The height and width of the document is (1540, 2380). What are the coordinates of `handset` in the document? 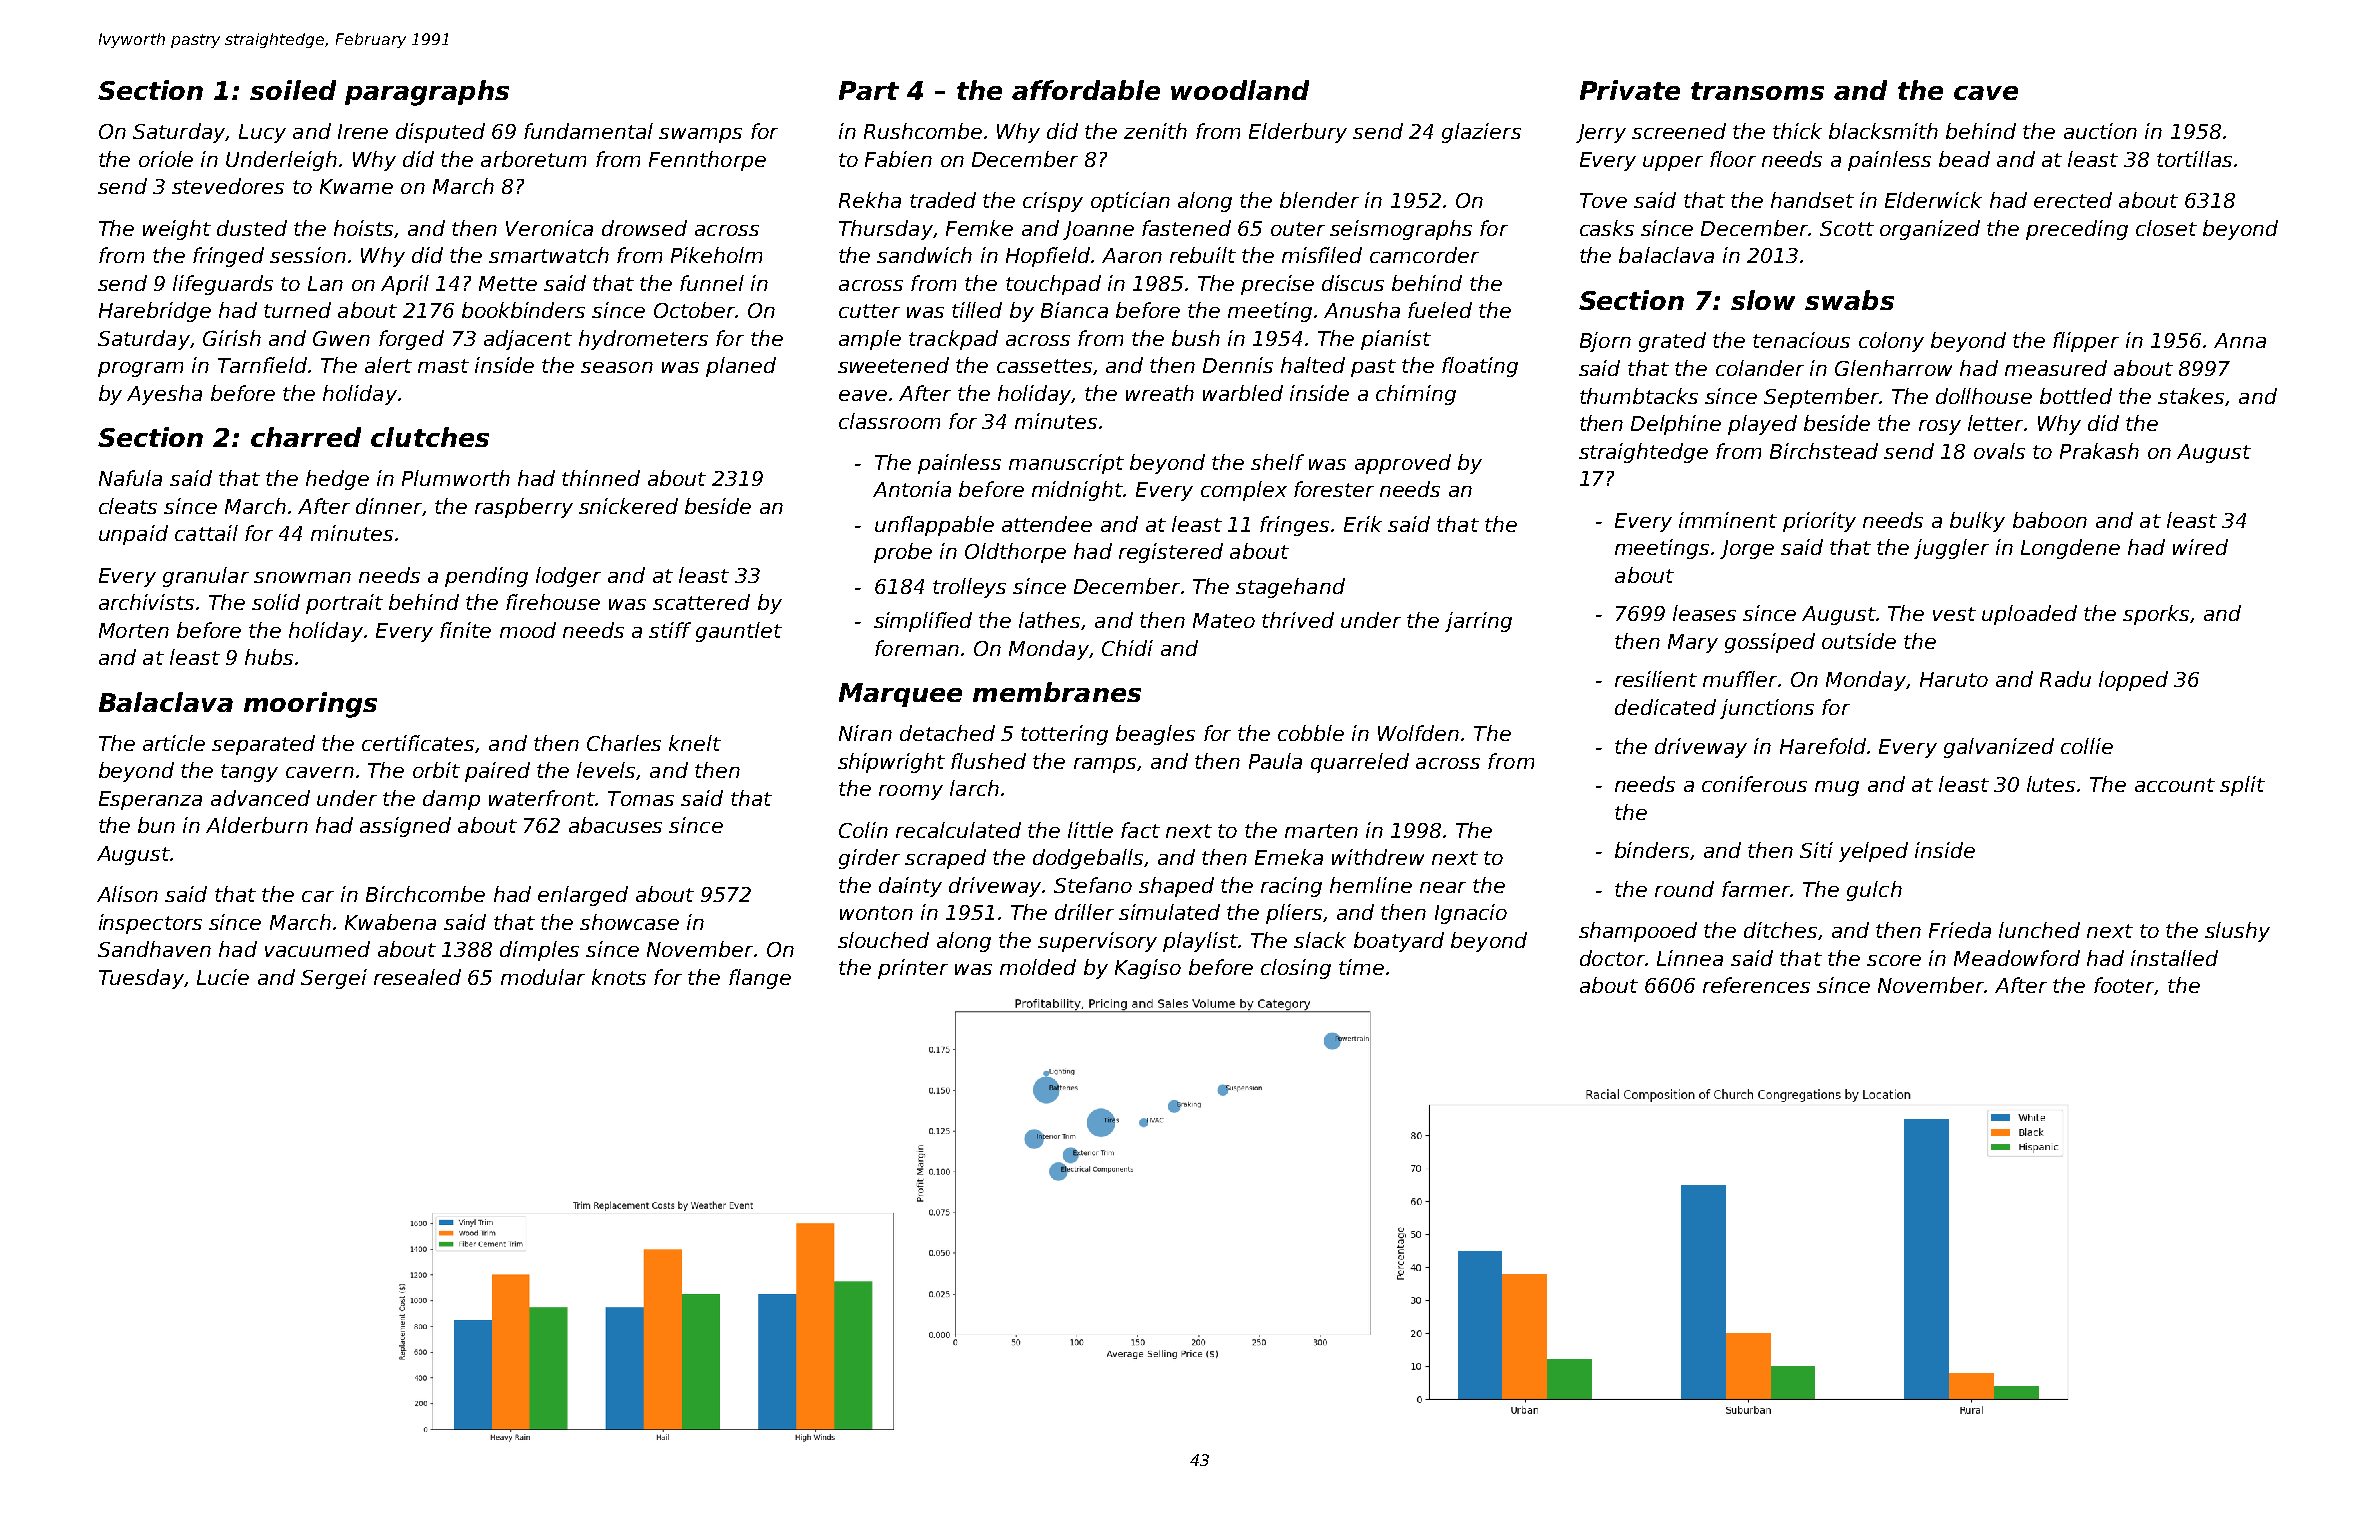 It's located at (1812, 200).
